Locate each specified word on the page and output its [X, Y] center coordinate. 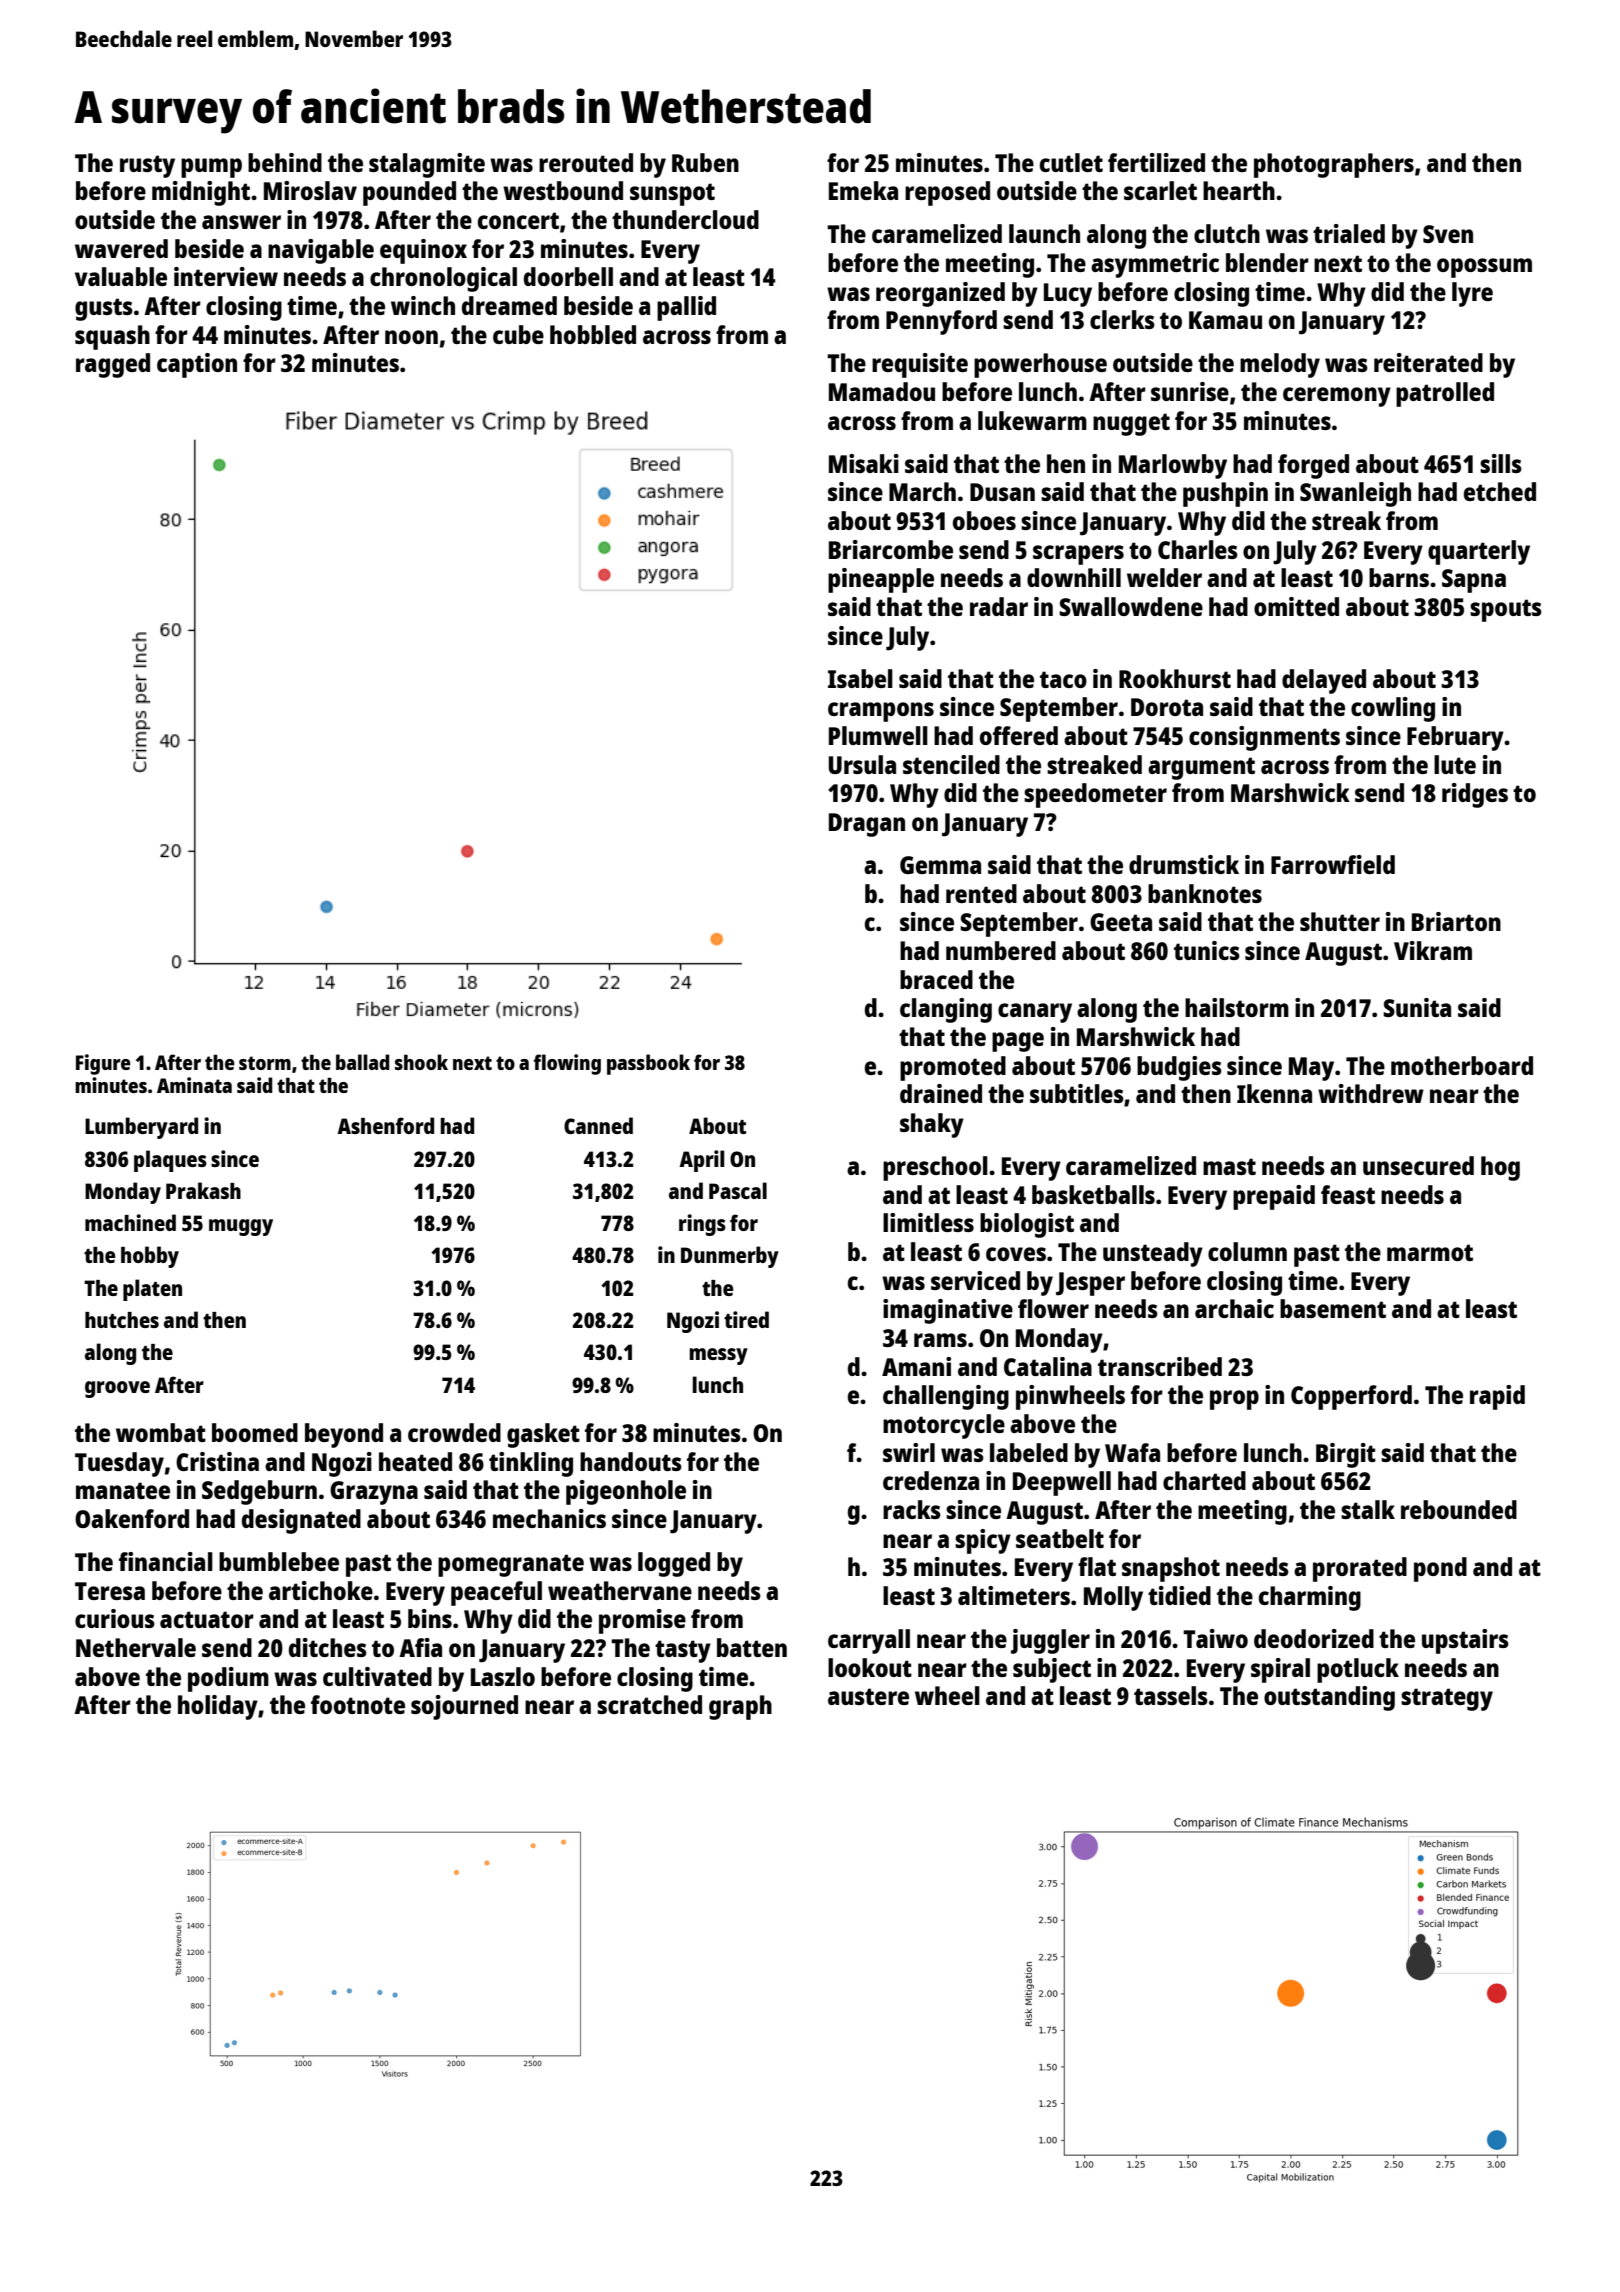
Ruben [705, 162]
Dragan [867, 825]
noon [411, 337]
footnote [358, 1704]
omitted [1296, 606]
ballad [362, 1062]
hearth [1239, 190]
